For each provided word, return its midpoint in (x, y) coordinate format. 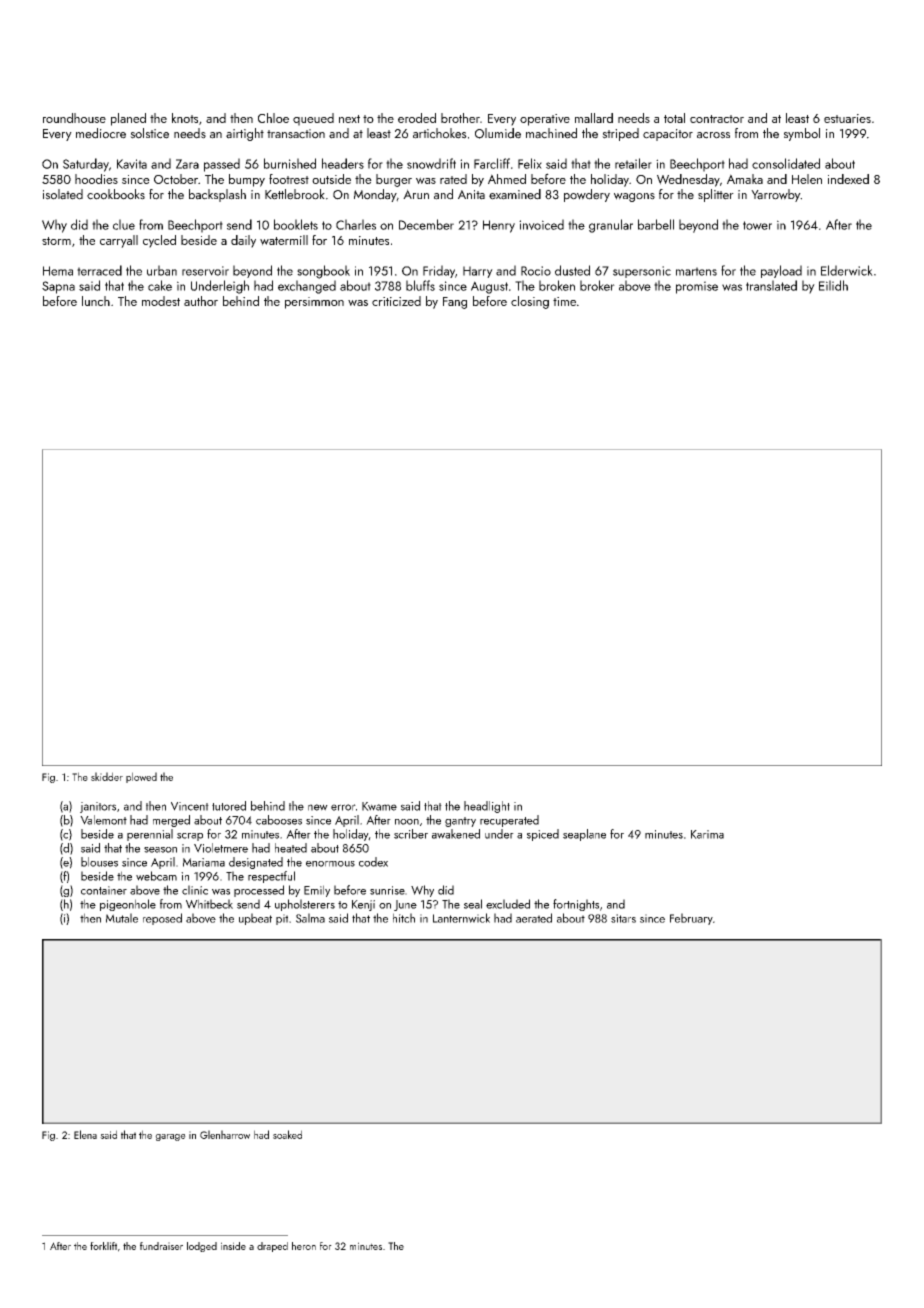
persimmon (314, 303)
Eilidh (833, 285)
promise (697, 287)
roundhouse (74, 118)
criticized (396, 301)
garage (170, 1137)
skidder (107, 776)
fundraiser (161, 1246)
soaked (287, 1134)
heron (304, 1246)
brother (460, 118)
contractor (717, 119)
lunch (96, 301)
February (691, 919)
